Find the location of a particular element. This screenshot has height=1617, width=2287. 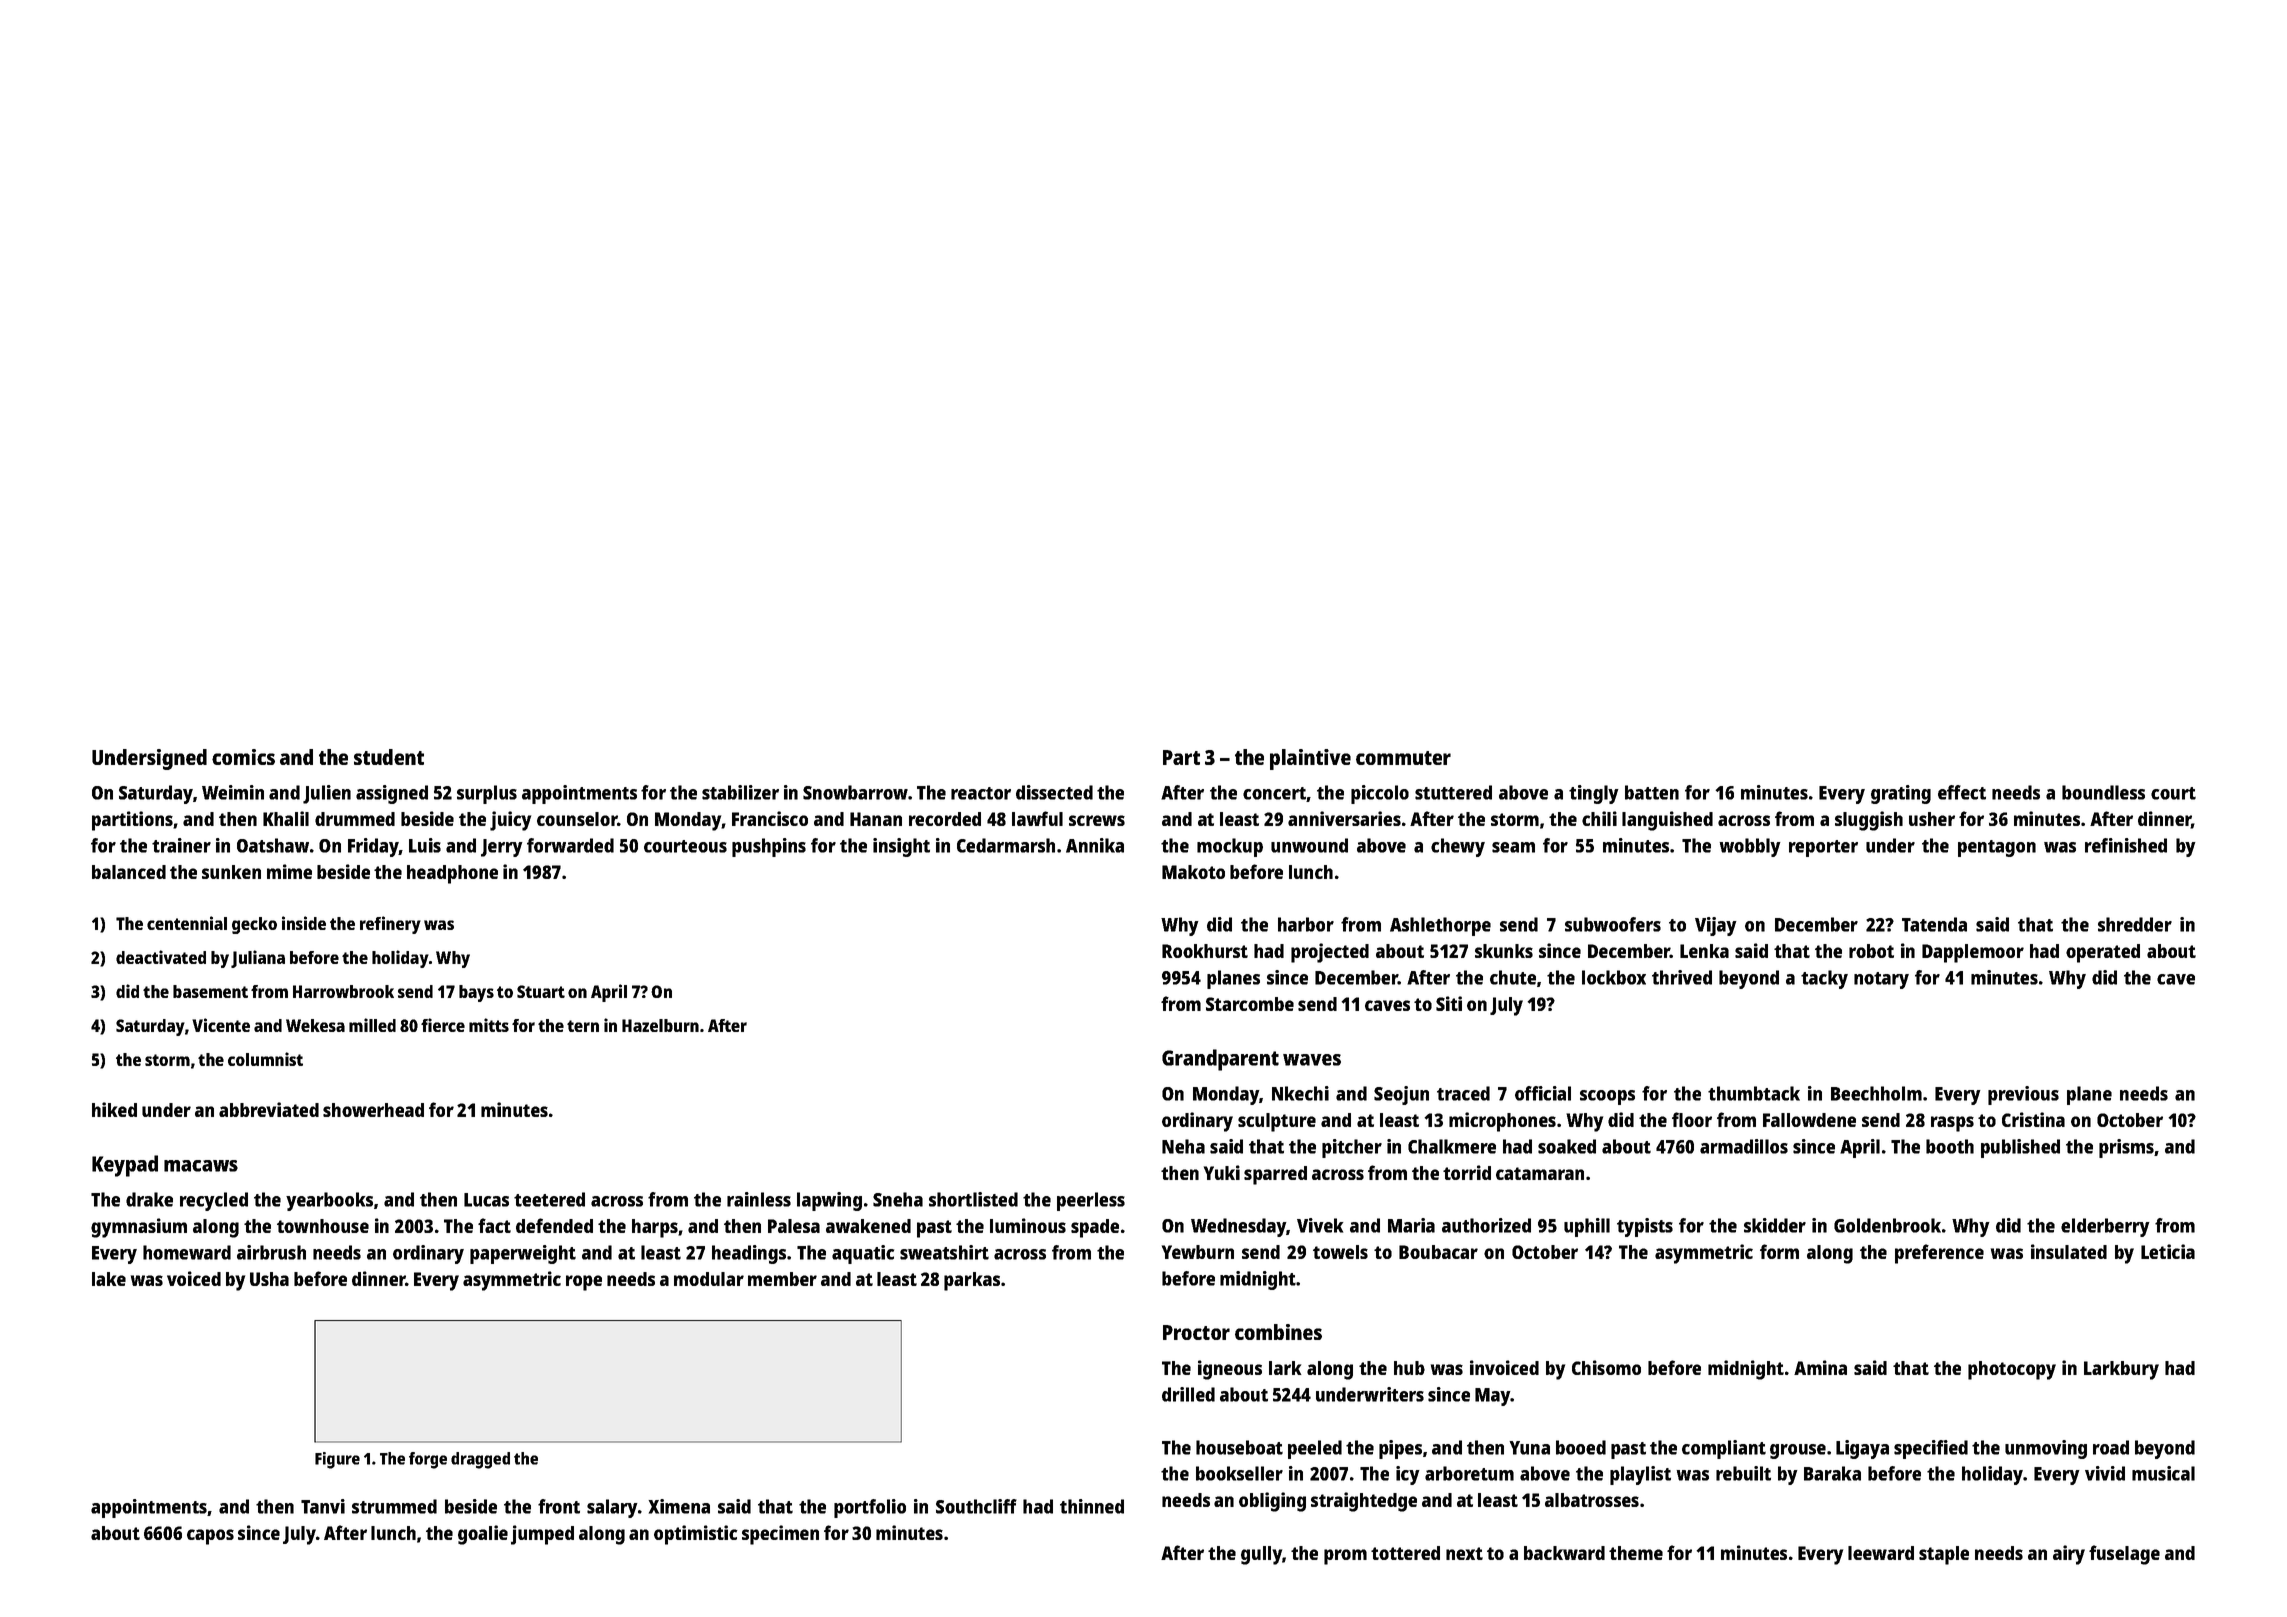

Seojun is located at coordinates (1401, 1095).
